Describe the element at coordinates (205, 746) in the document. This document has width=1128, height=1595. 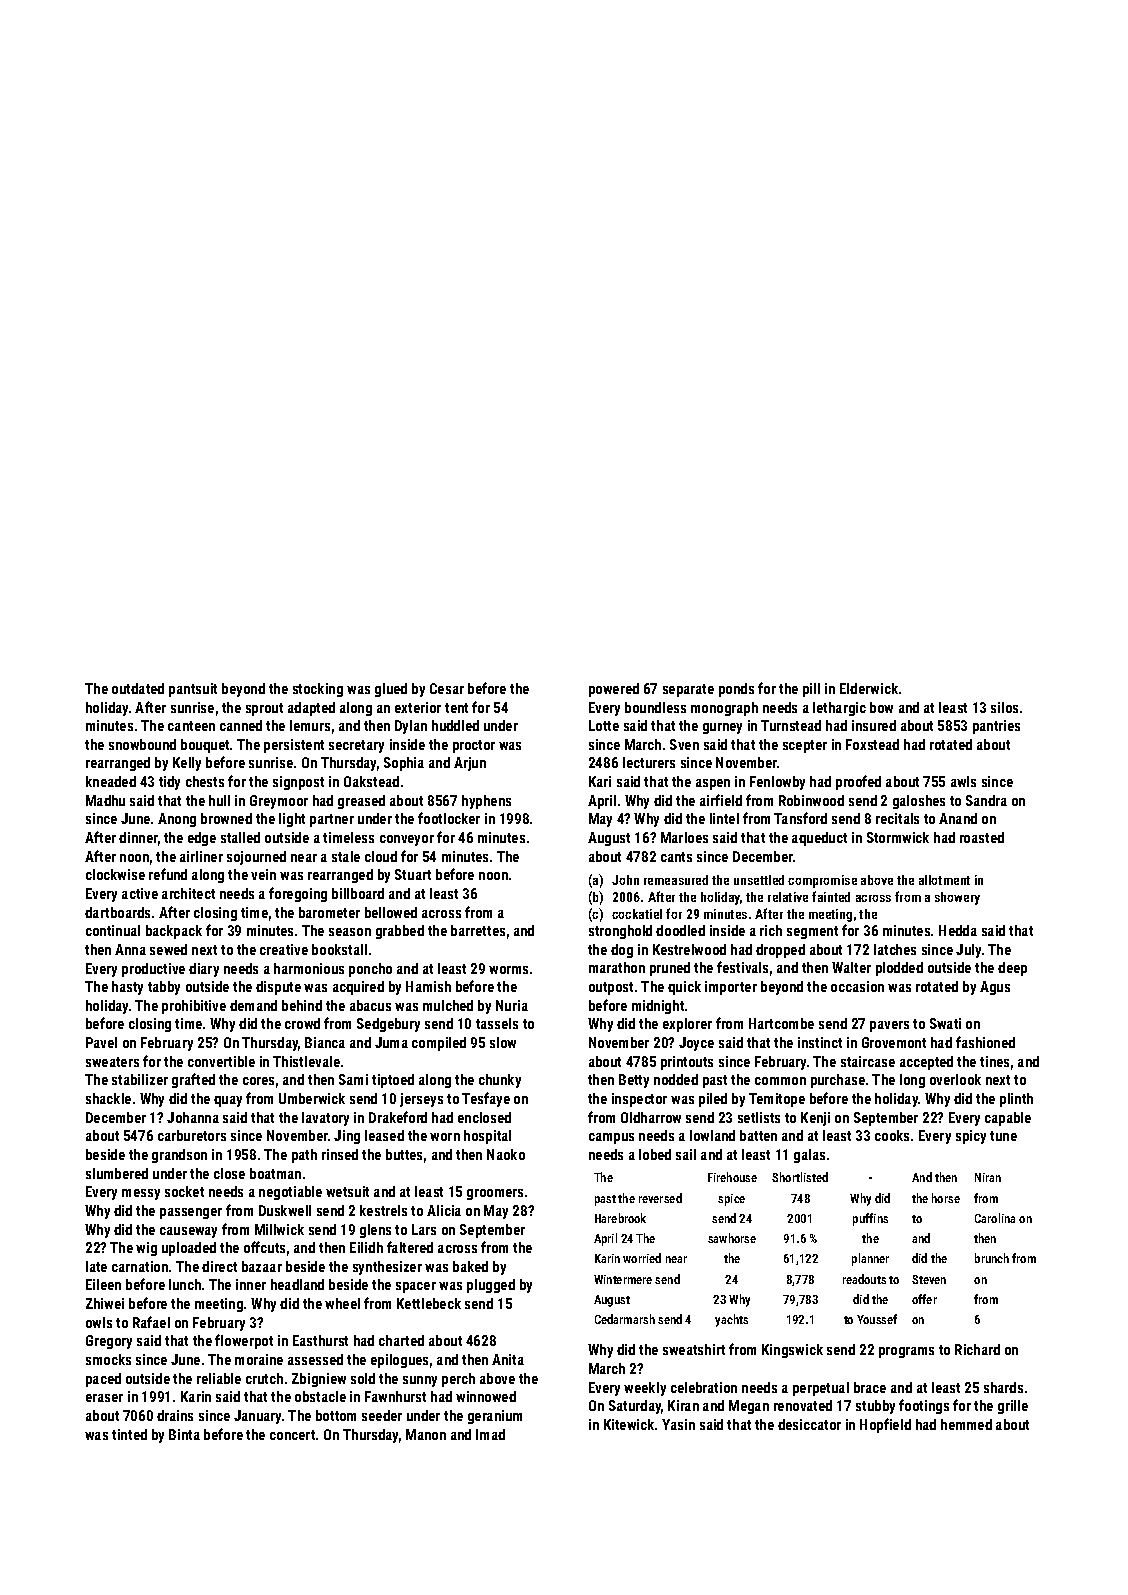
I see `bouquet` at that location.
